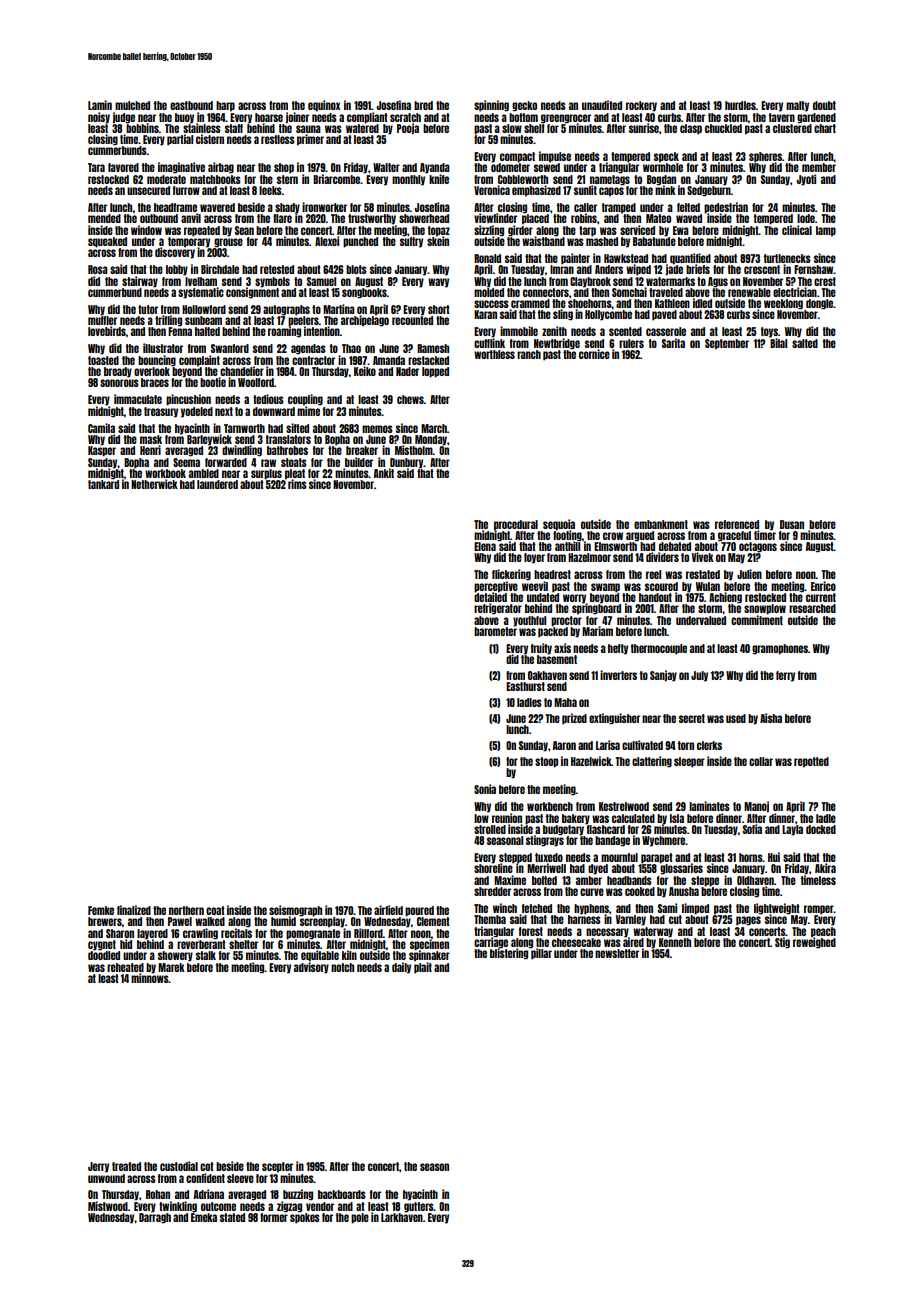  What do you see at coordinates (107, 331) in the page?
I see `lovebirds` at bounding box center [107, 331].
